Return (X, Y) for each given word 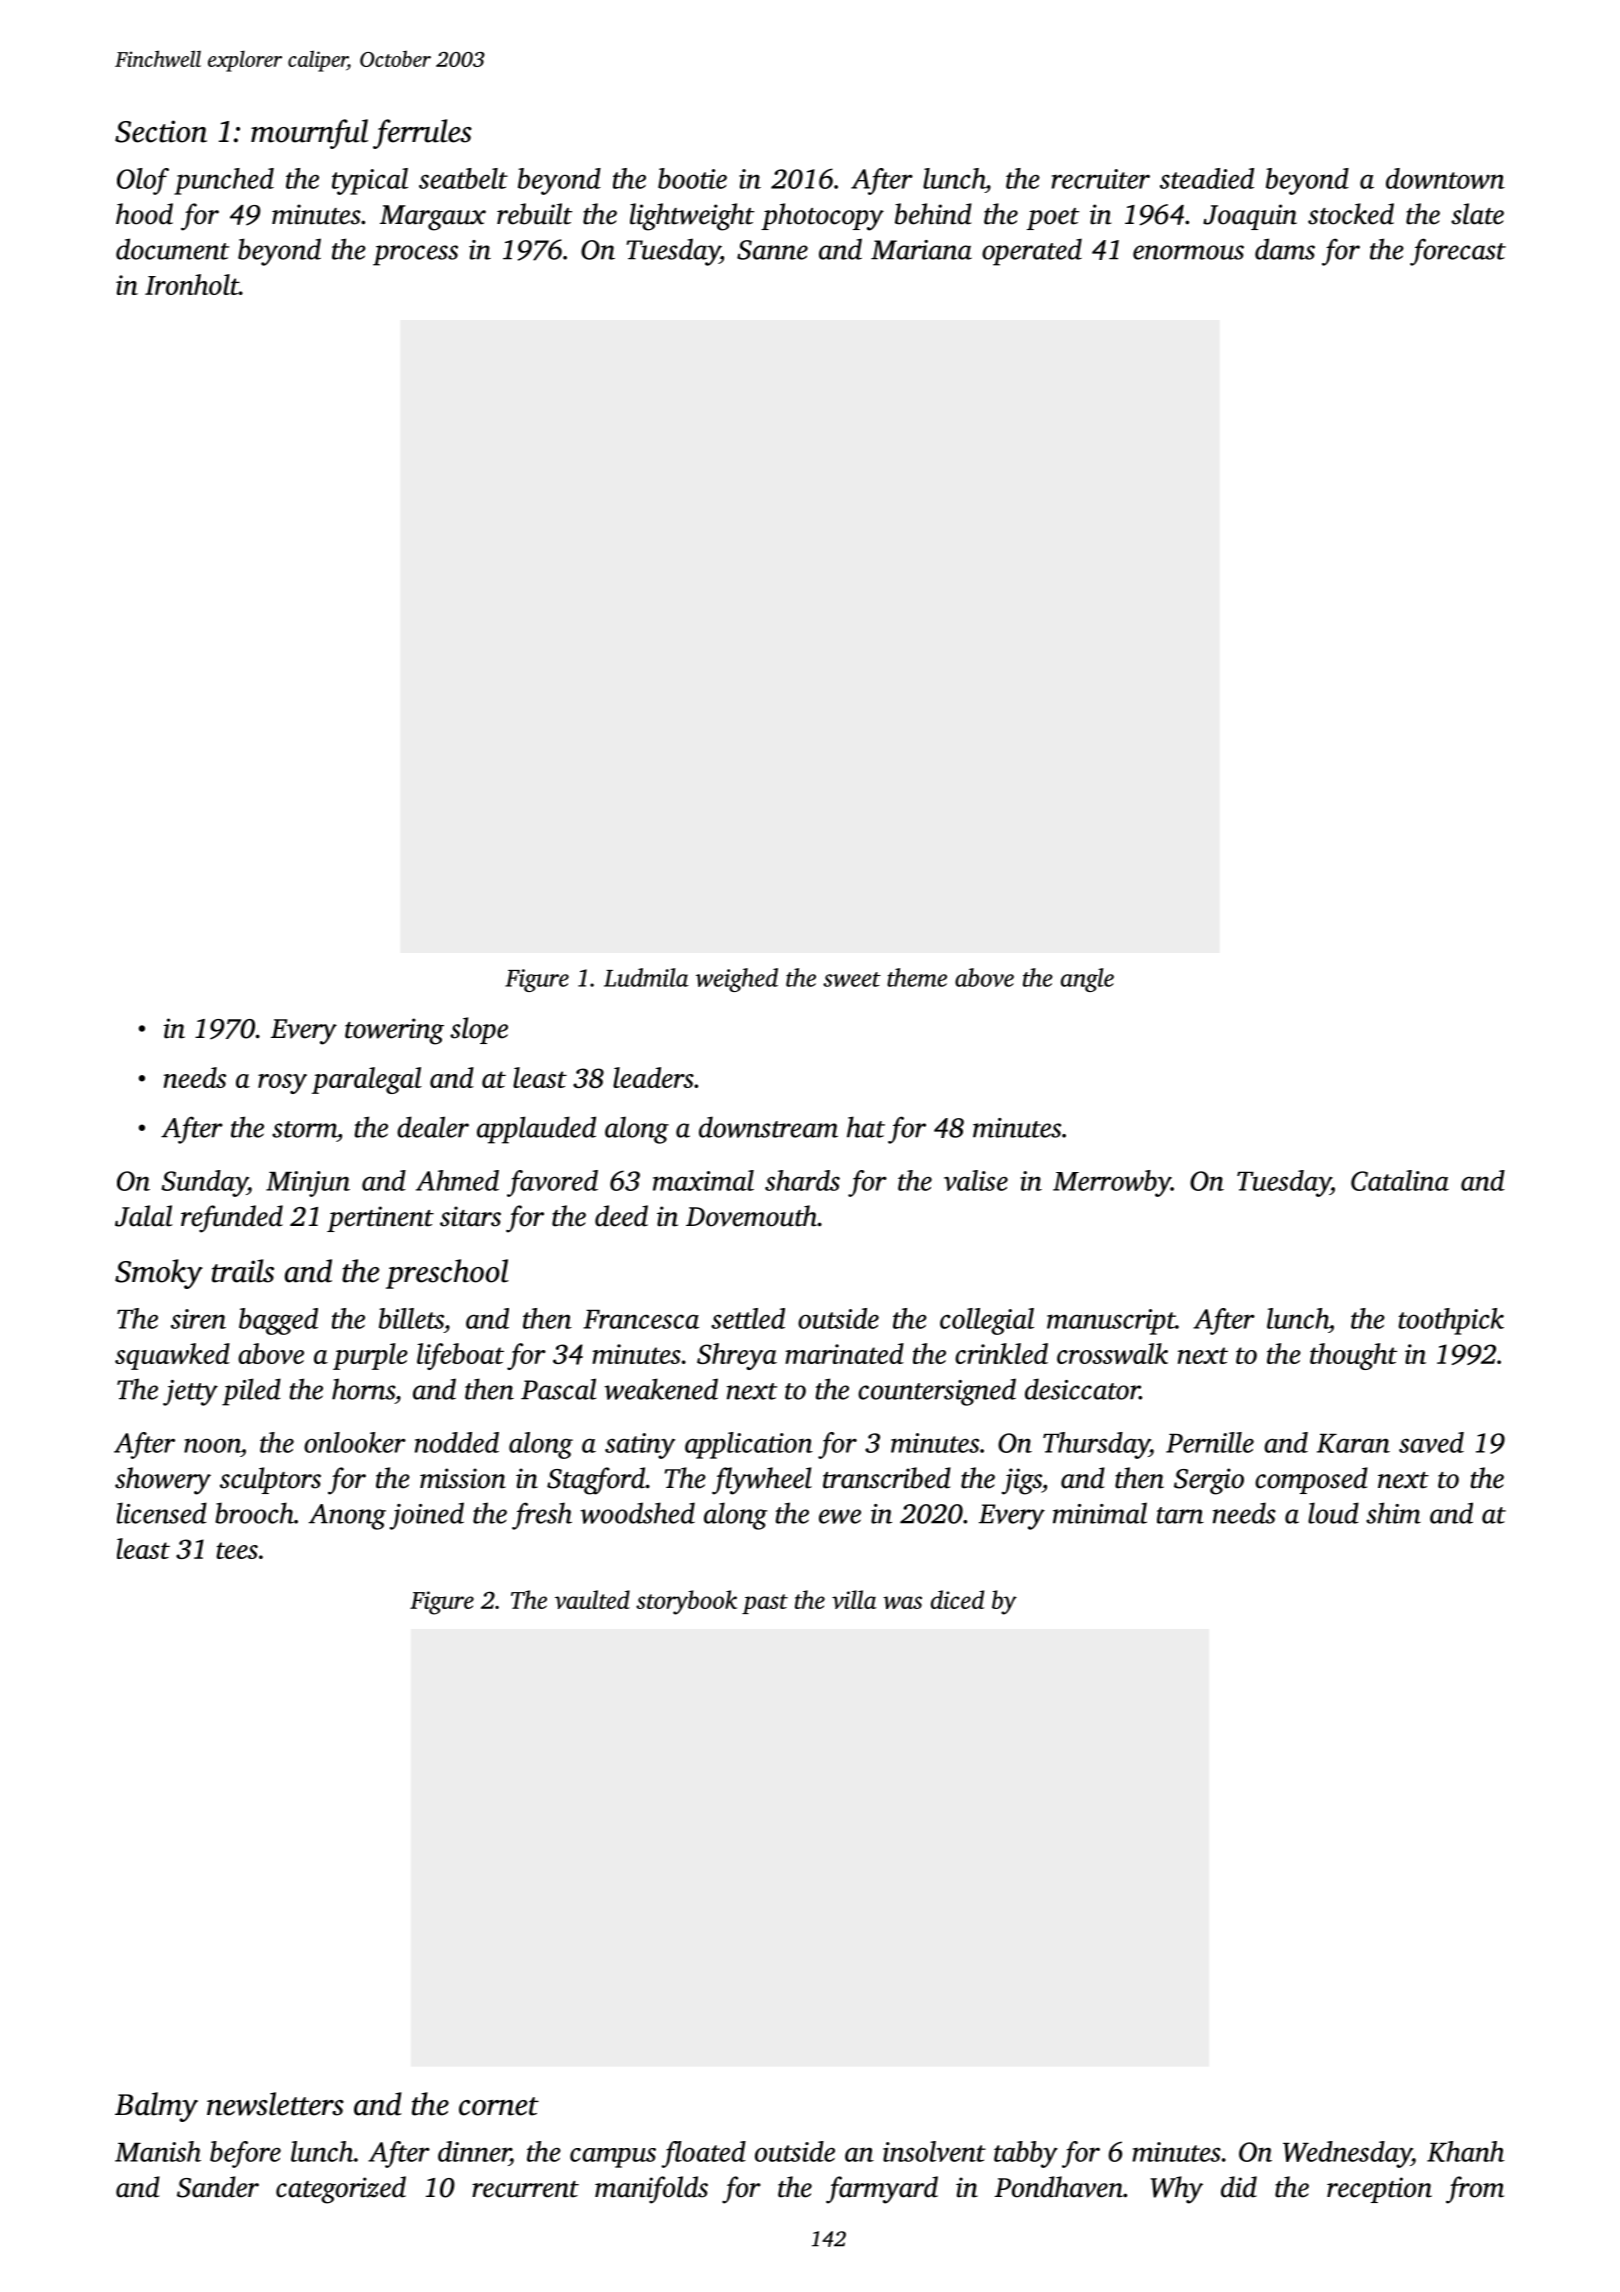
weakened (661, 1389)
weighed (737, 980)
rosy (282, 1084)
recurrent (525, 2189)
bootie (692, 178)
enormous (1188, 252)
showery (163, 1481)
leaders (653, 1077)
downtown (1445, 178)
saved (1431, 1442)
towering (394, 1031)
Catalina (1400, 1180)
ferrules (422, 134)
